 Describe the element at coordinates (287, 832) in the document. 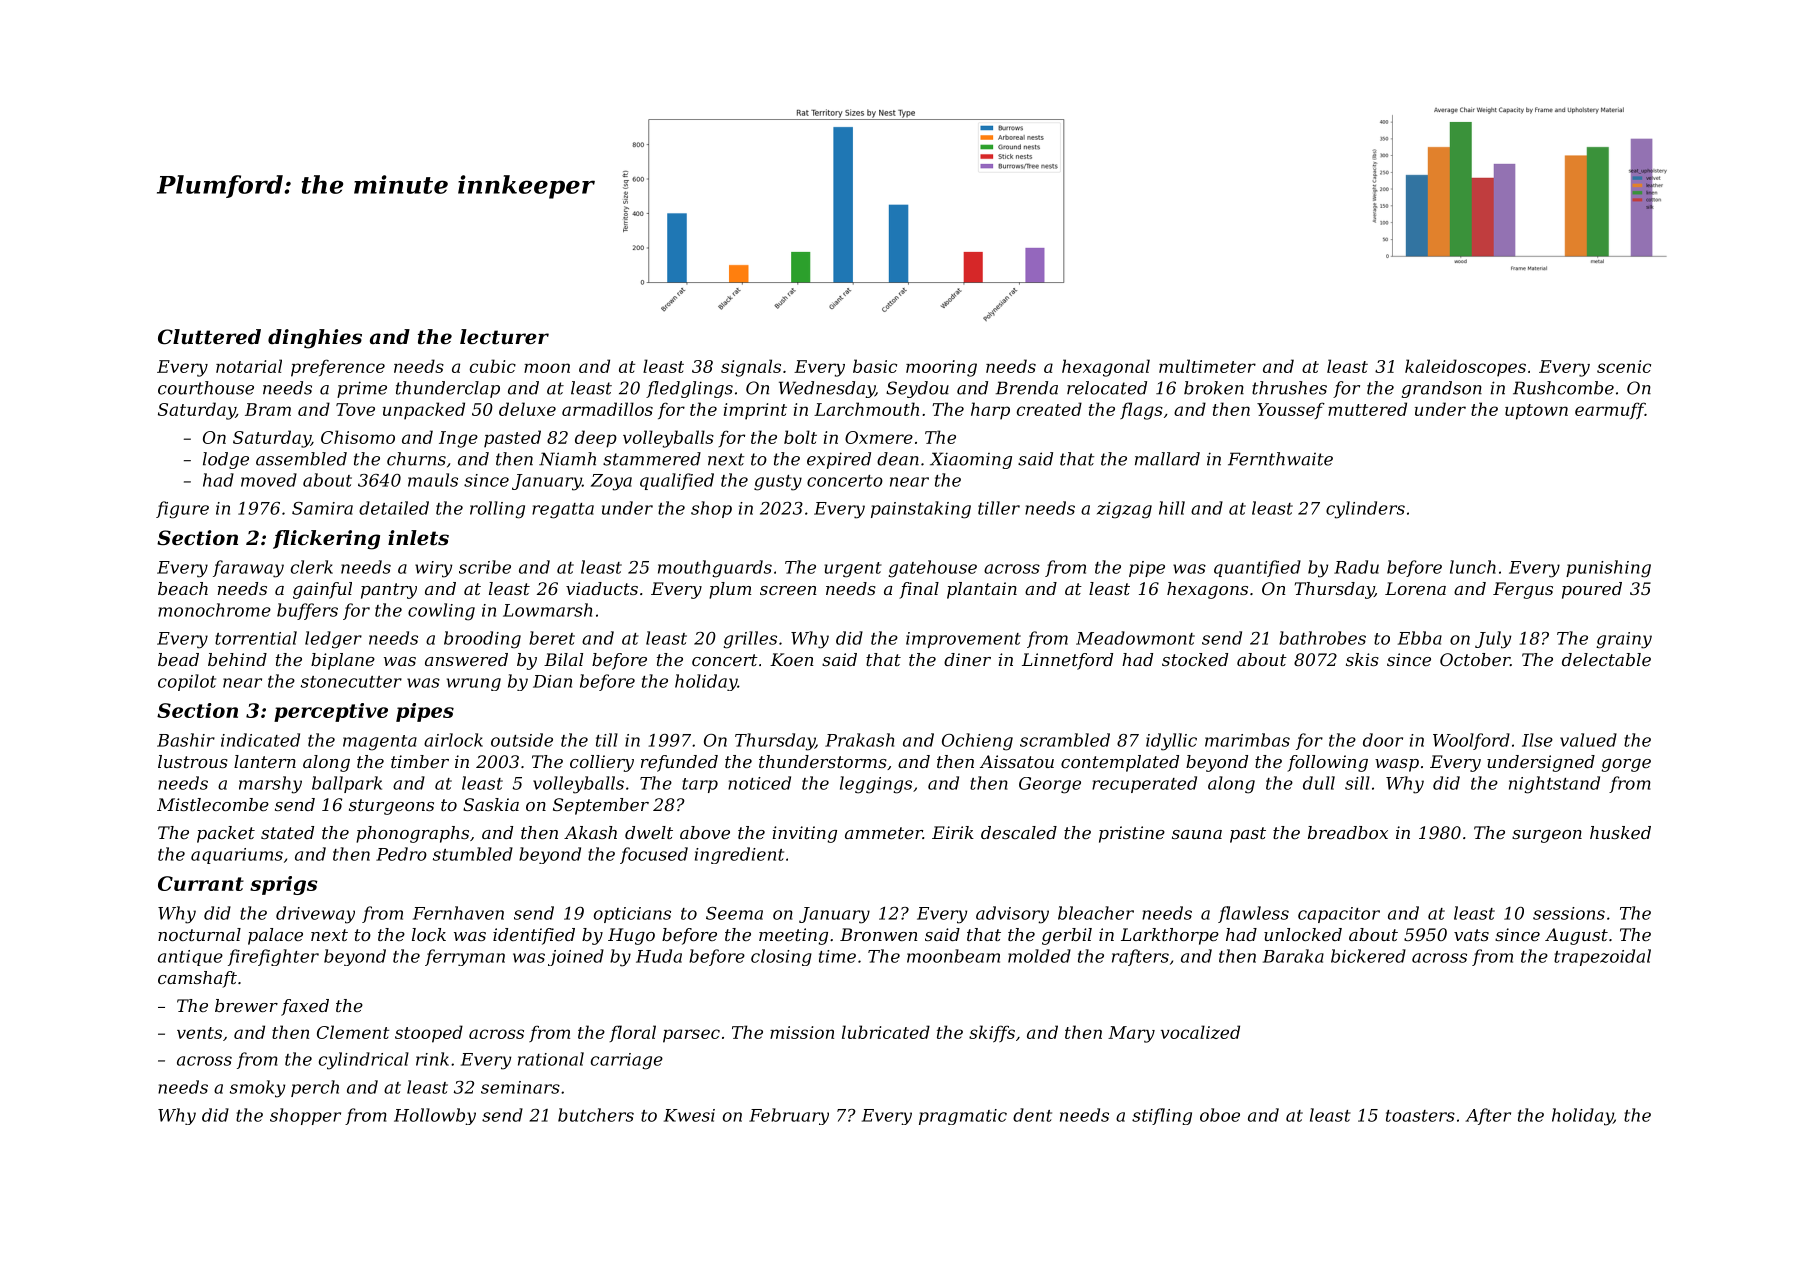

I see `stated` at that location.
